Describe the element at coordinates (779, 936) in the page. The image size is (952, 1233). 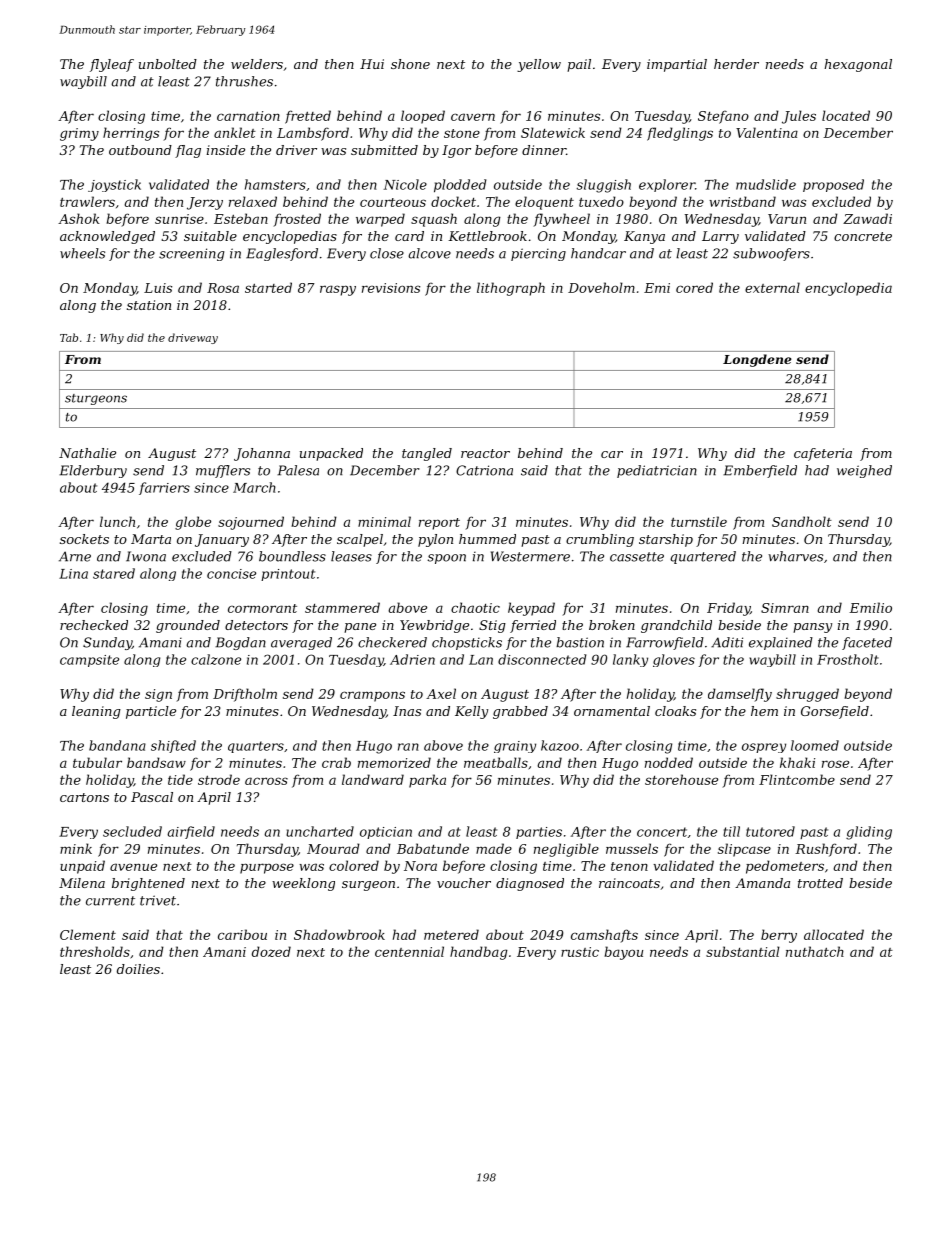
I see `berry` at that location.
